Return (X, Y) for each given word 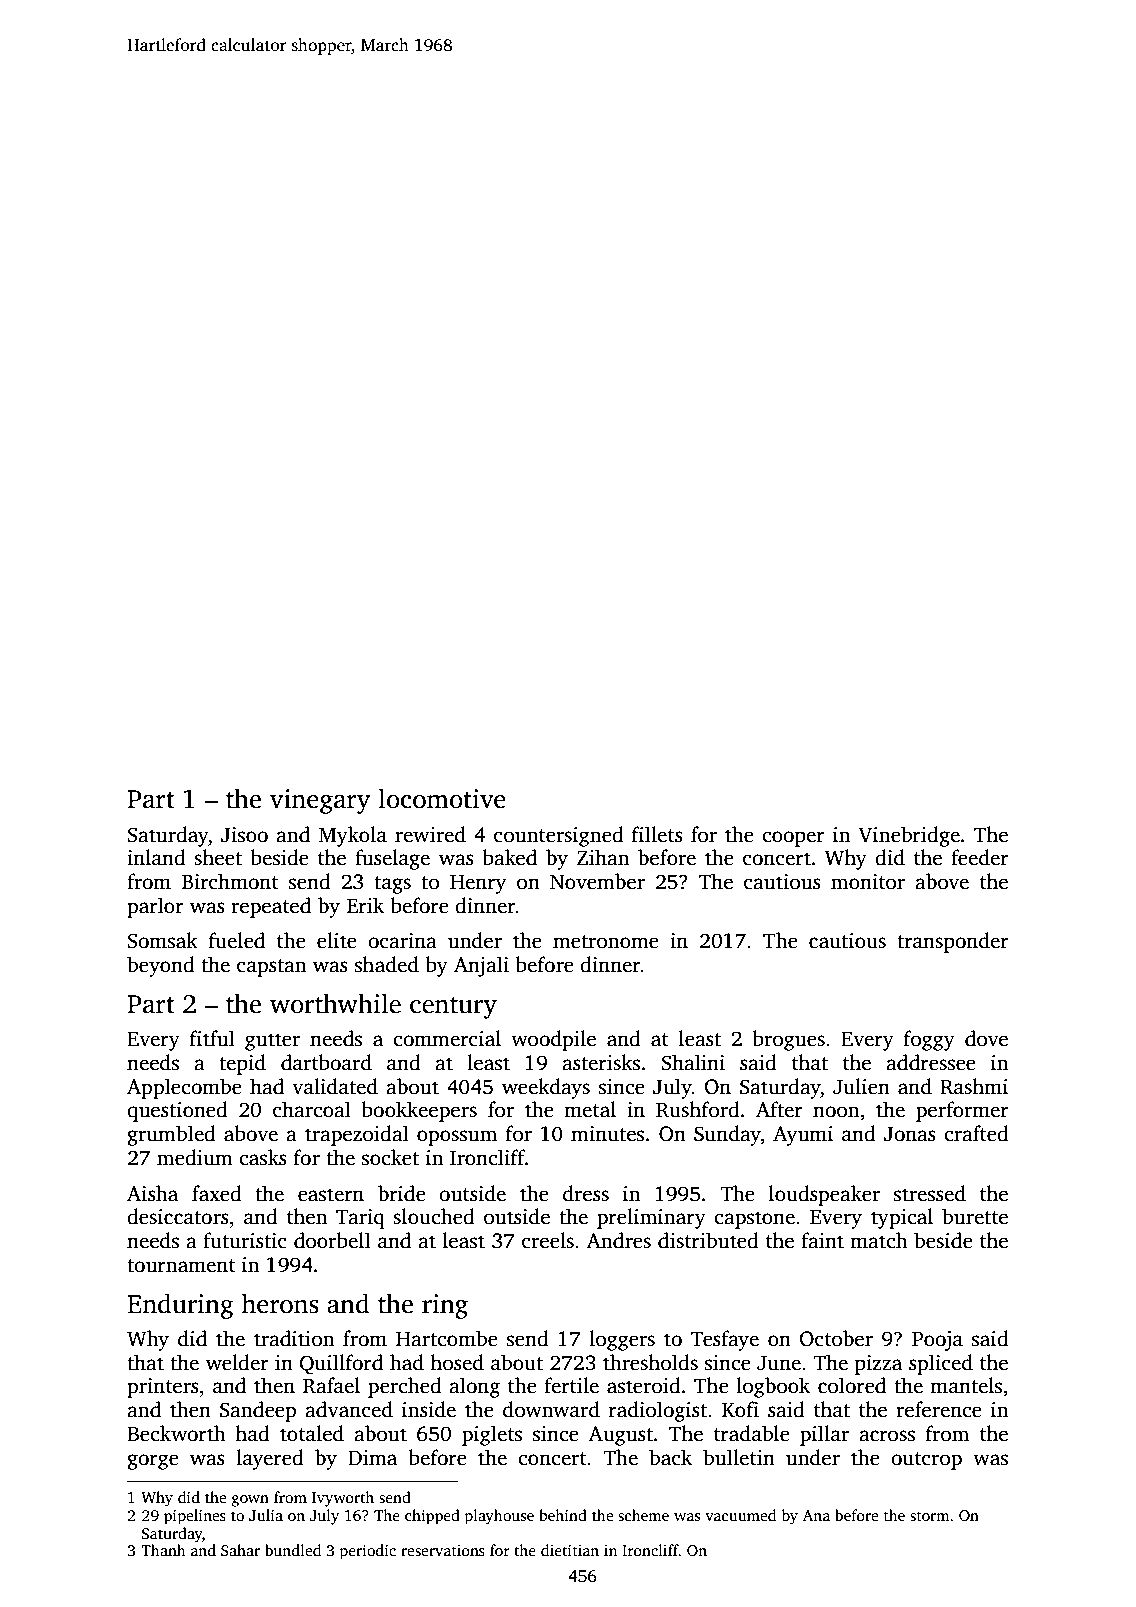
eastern (331, 1195)
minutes (607, 1134)
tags (392, 885)
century (453, 1008)
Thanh (163, 1550)
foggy (929, 1040)
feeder (980, 857)
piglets (492, 1435)
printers (163, 1388)
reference (939, 1409)
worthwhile (335, 1003)
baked (509, 857)
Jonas (910, 1134)
